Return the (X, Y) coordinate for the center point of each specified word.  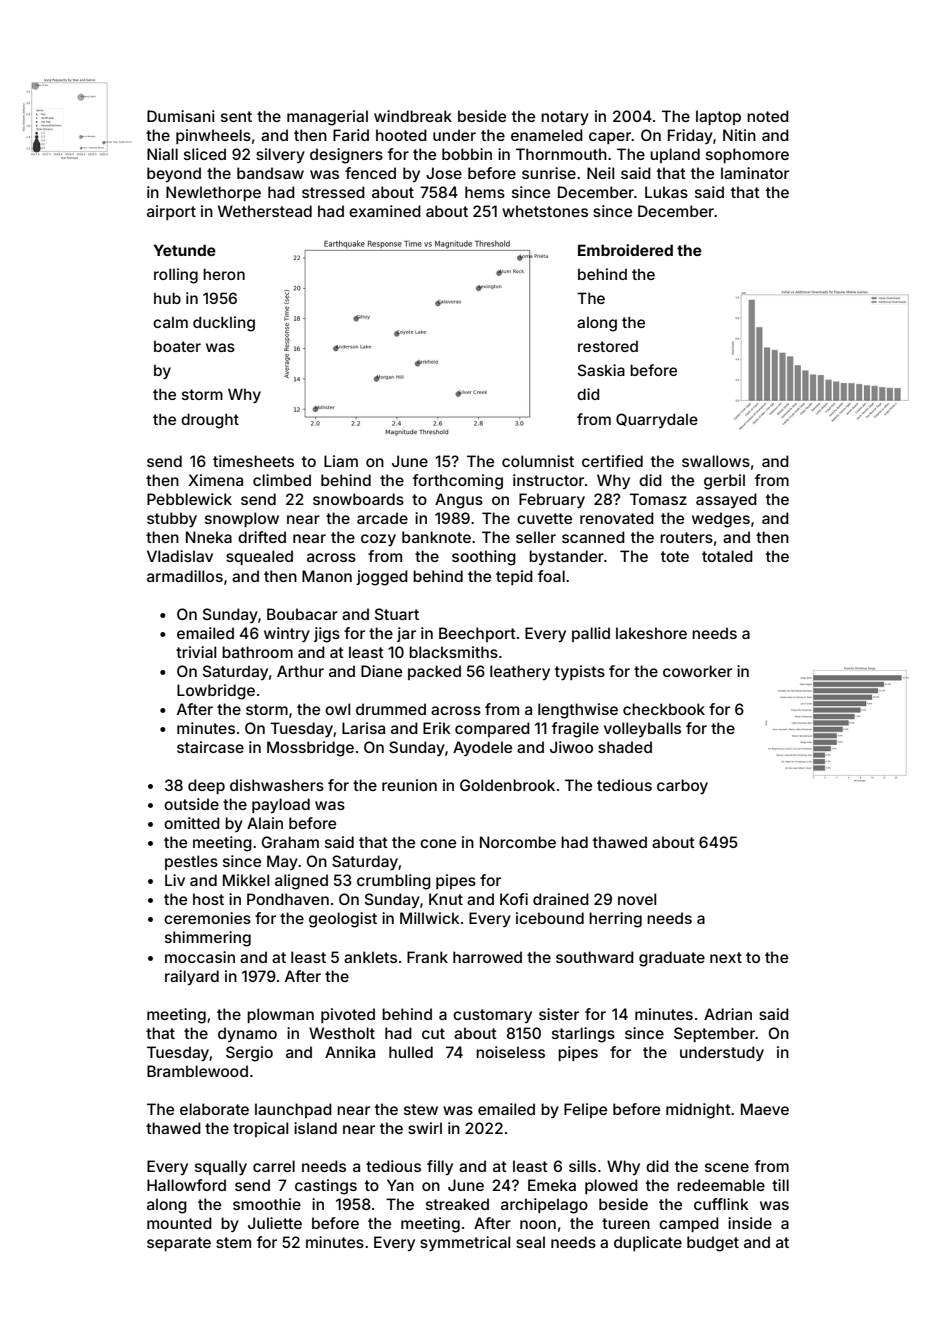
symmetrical (465, 1244)
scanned (593, 537)
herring (615, 920)
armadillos (185, 576)
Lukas (666, 192)
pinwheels (213, 136)
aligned (301, 882)
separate (179, 1244)
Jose (444, 173)
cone (438, 843)
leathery (520, 672)
